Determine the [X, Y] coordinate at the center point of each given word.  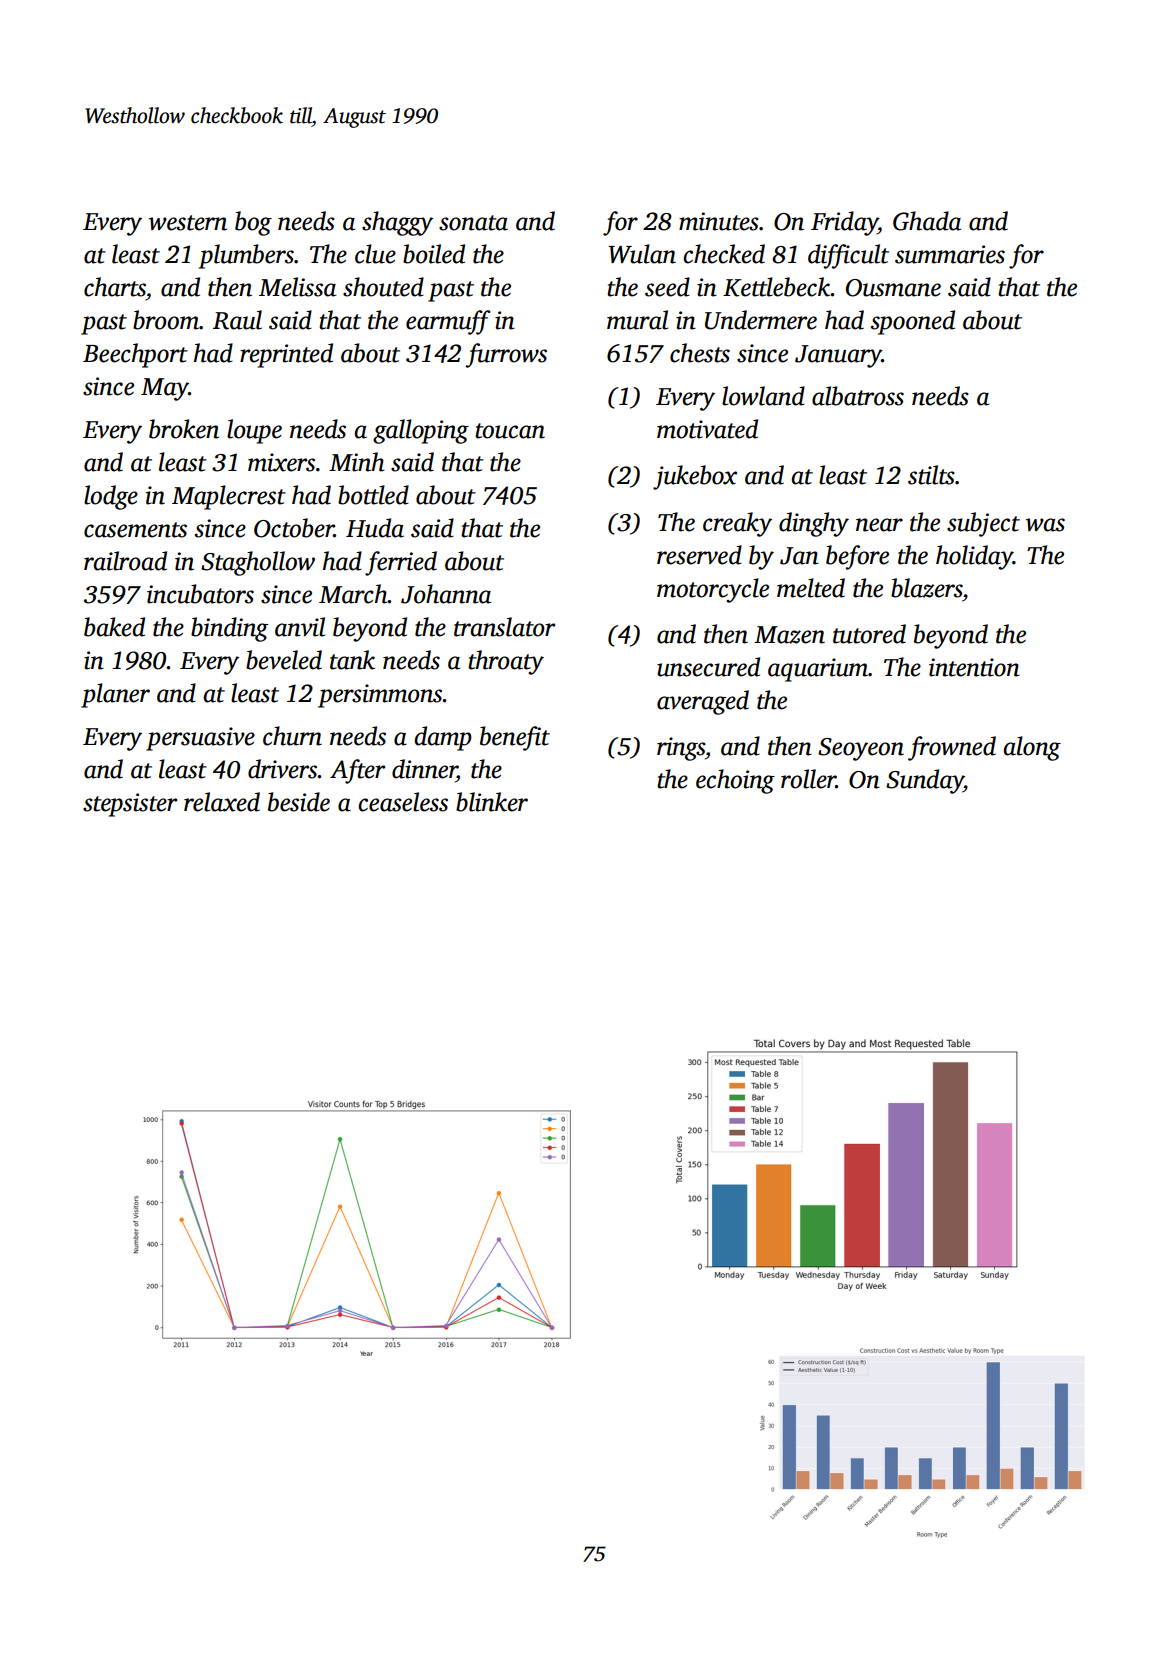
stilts [931, 475]
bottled [373, 495]
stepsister [130, 805]
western [188, 223]
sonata [473, 223]
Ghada [927, 221]
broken [184, 429]
